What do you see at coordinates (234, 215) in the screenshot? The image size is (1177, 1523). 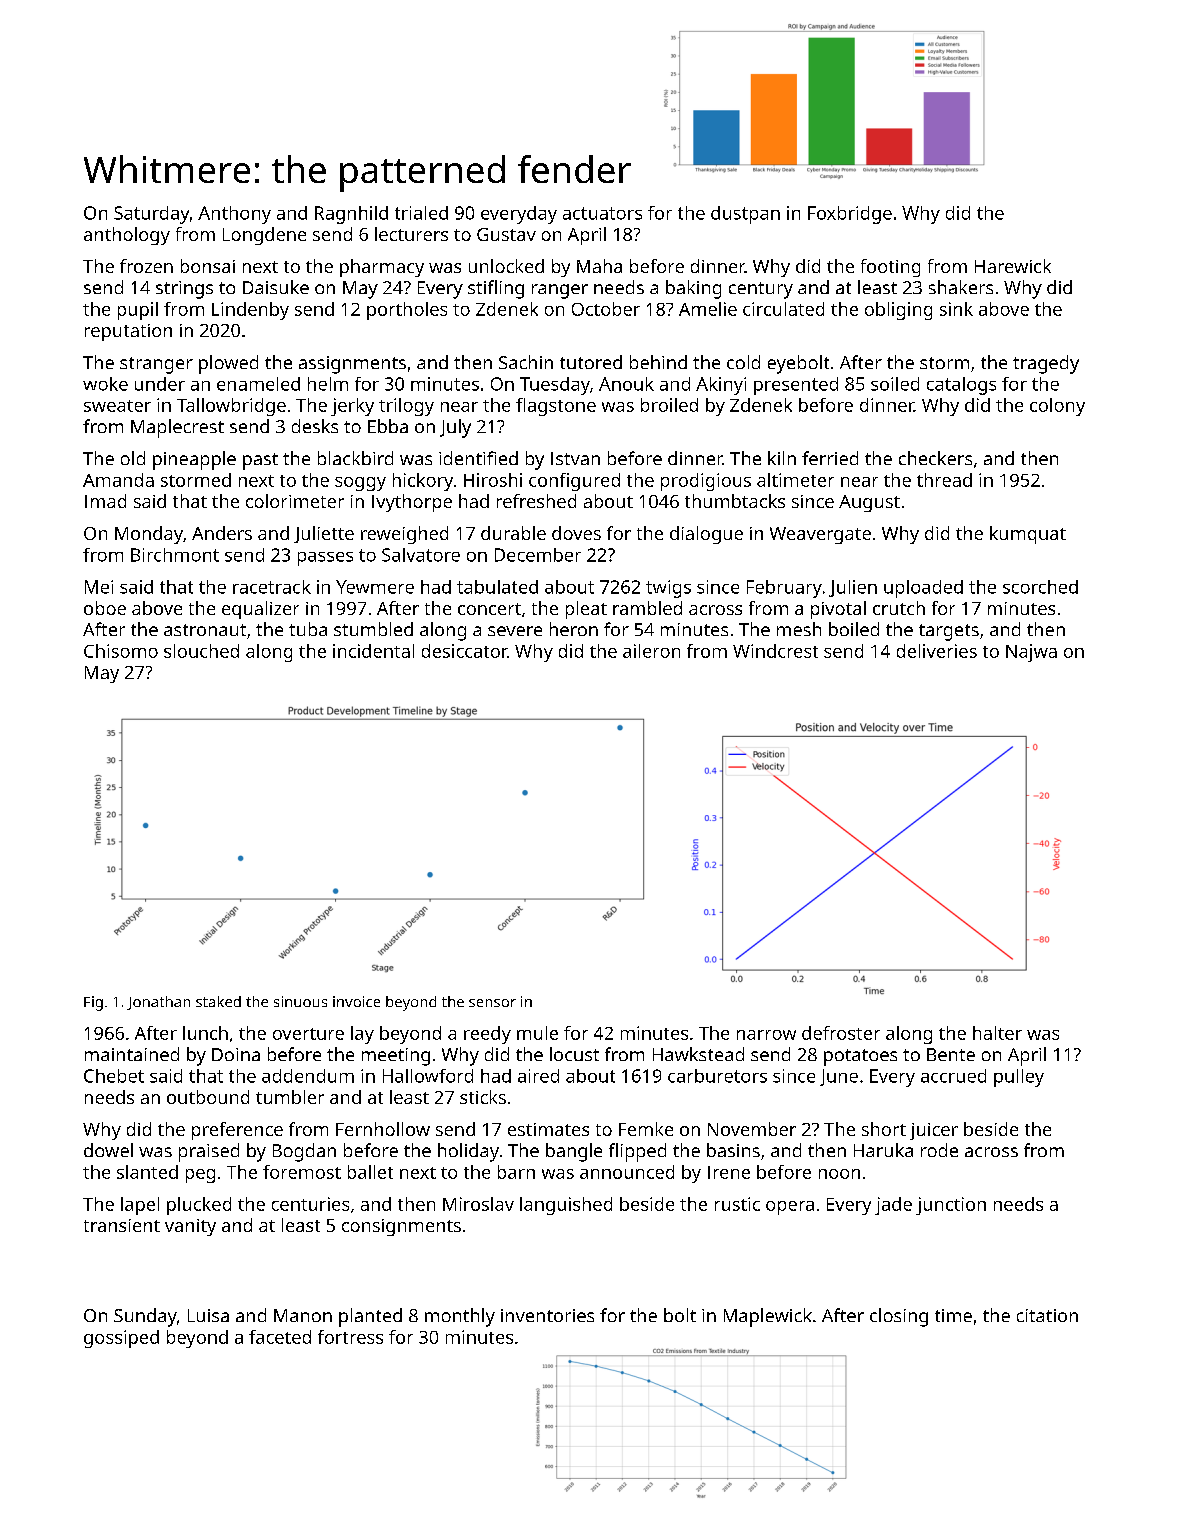 I see `Anthony` at bounding box center [234, 215].
